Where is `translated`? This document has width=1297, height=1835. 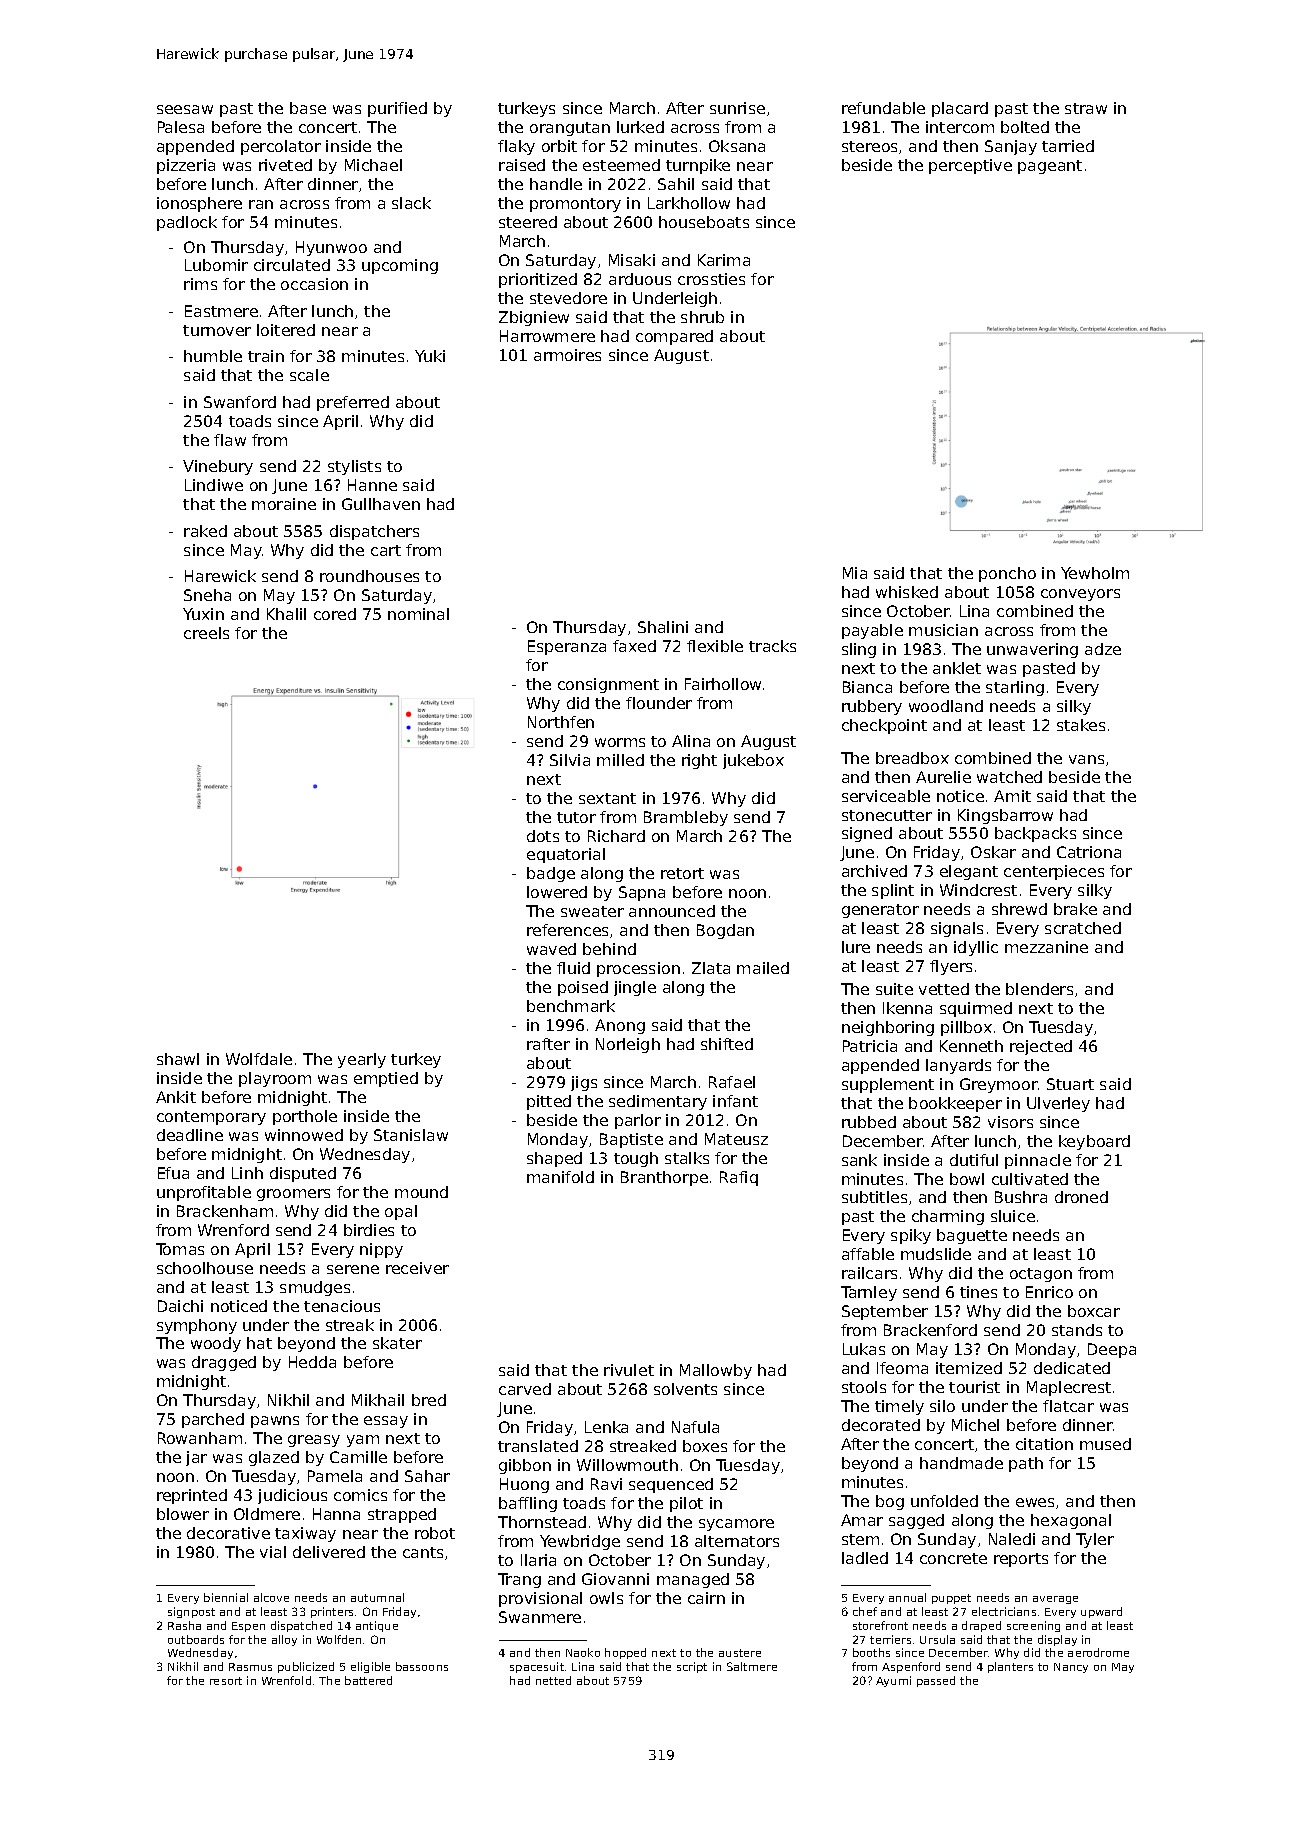
translated is located at coordinates (538, 1446).
